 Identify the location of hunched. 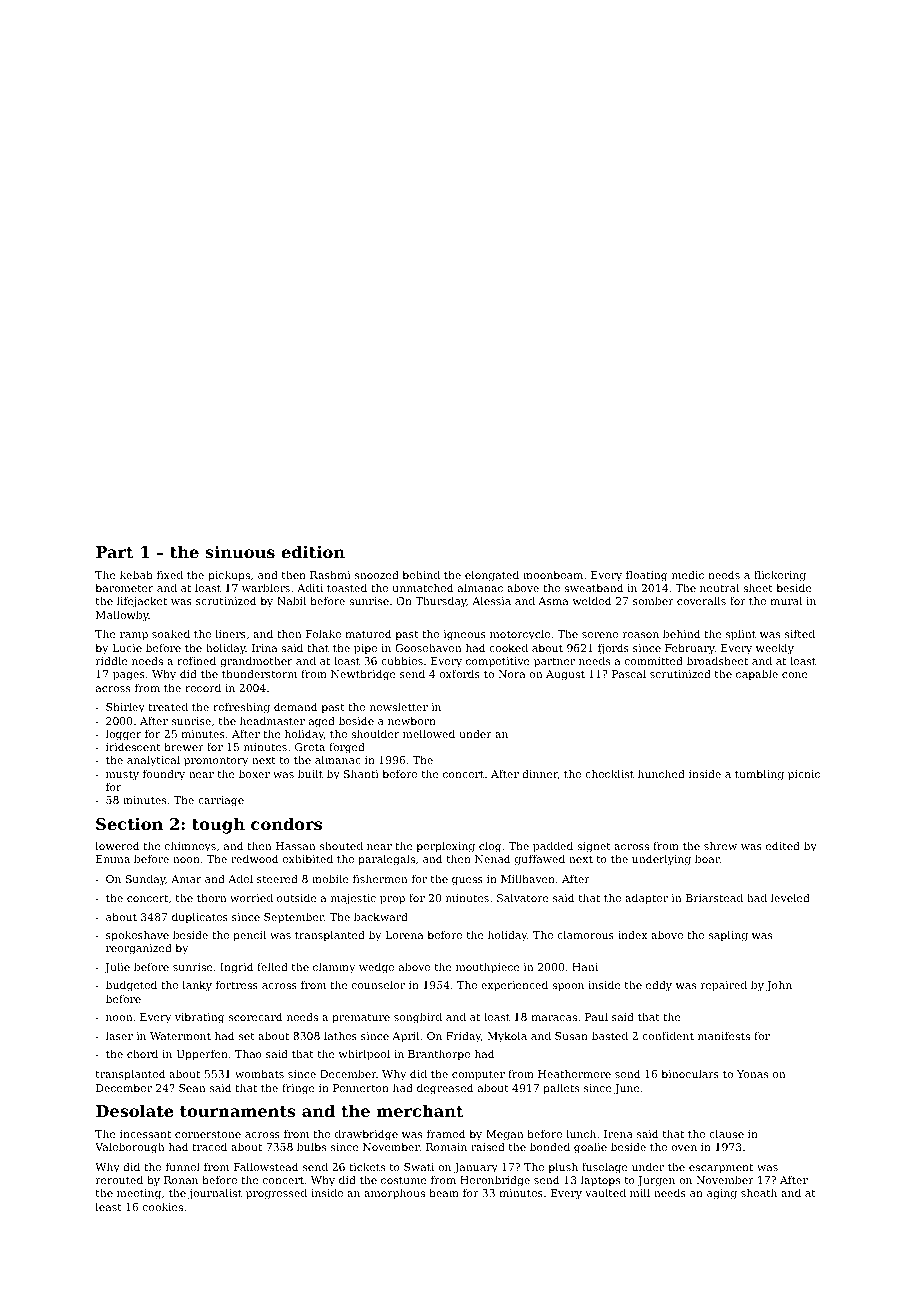
(661, 773).
